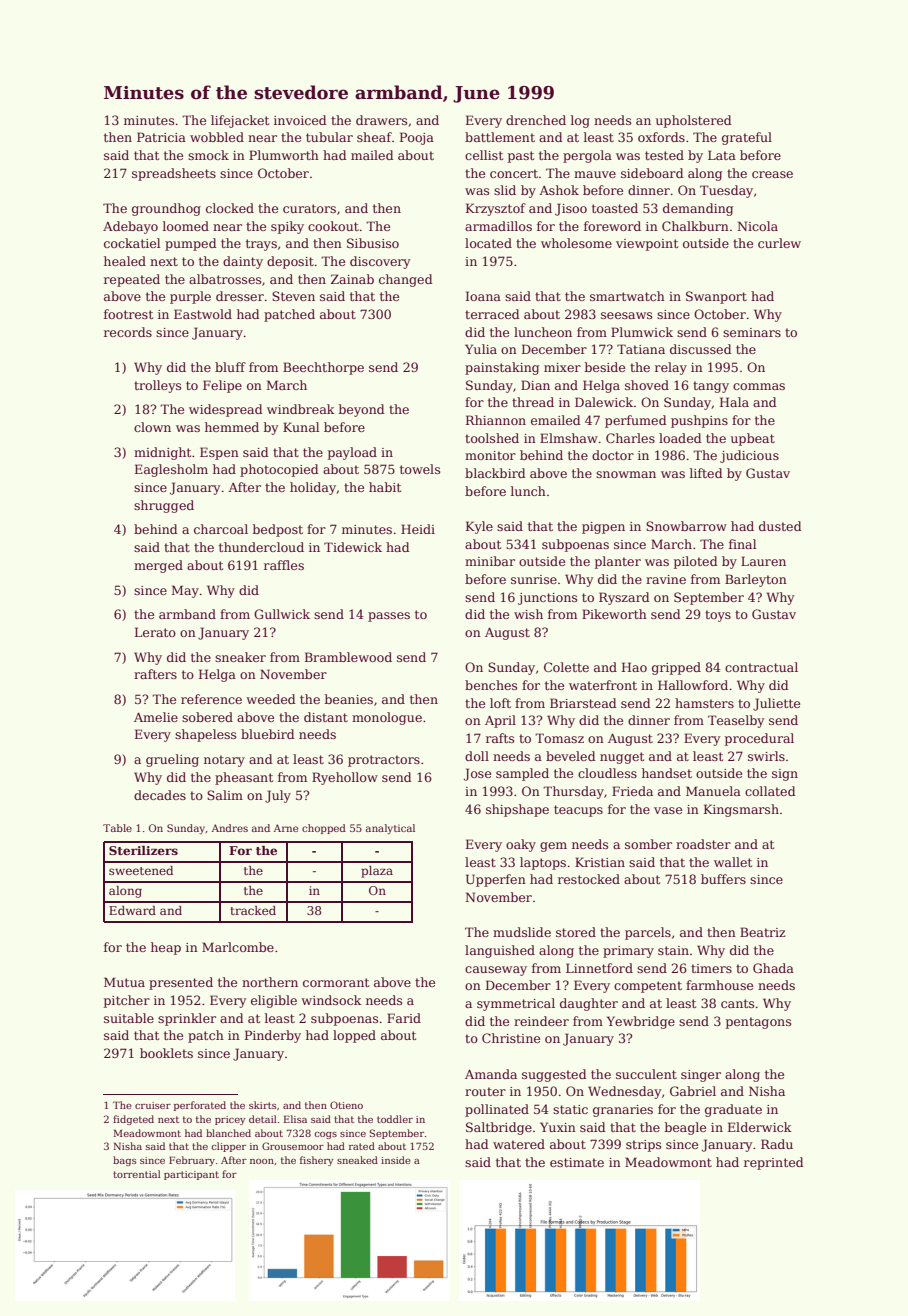 The width and height of the image is (908, 1316). What do you see at coordinates (624, 598) in the image?
I see `Ryszard` at bounding box center [624, 598].
